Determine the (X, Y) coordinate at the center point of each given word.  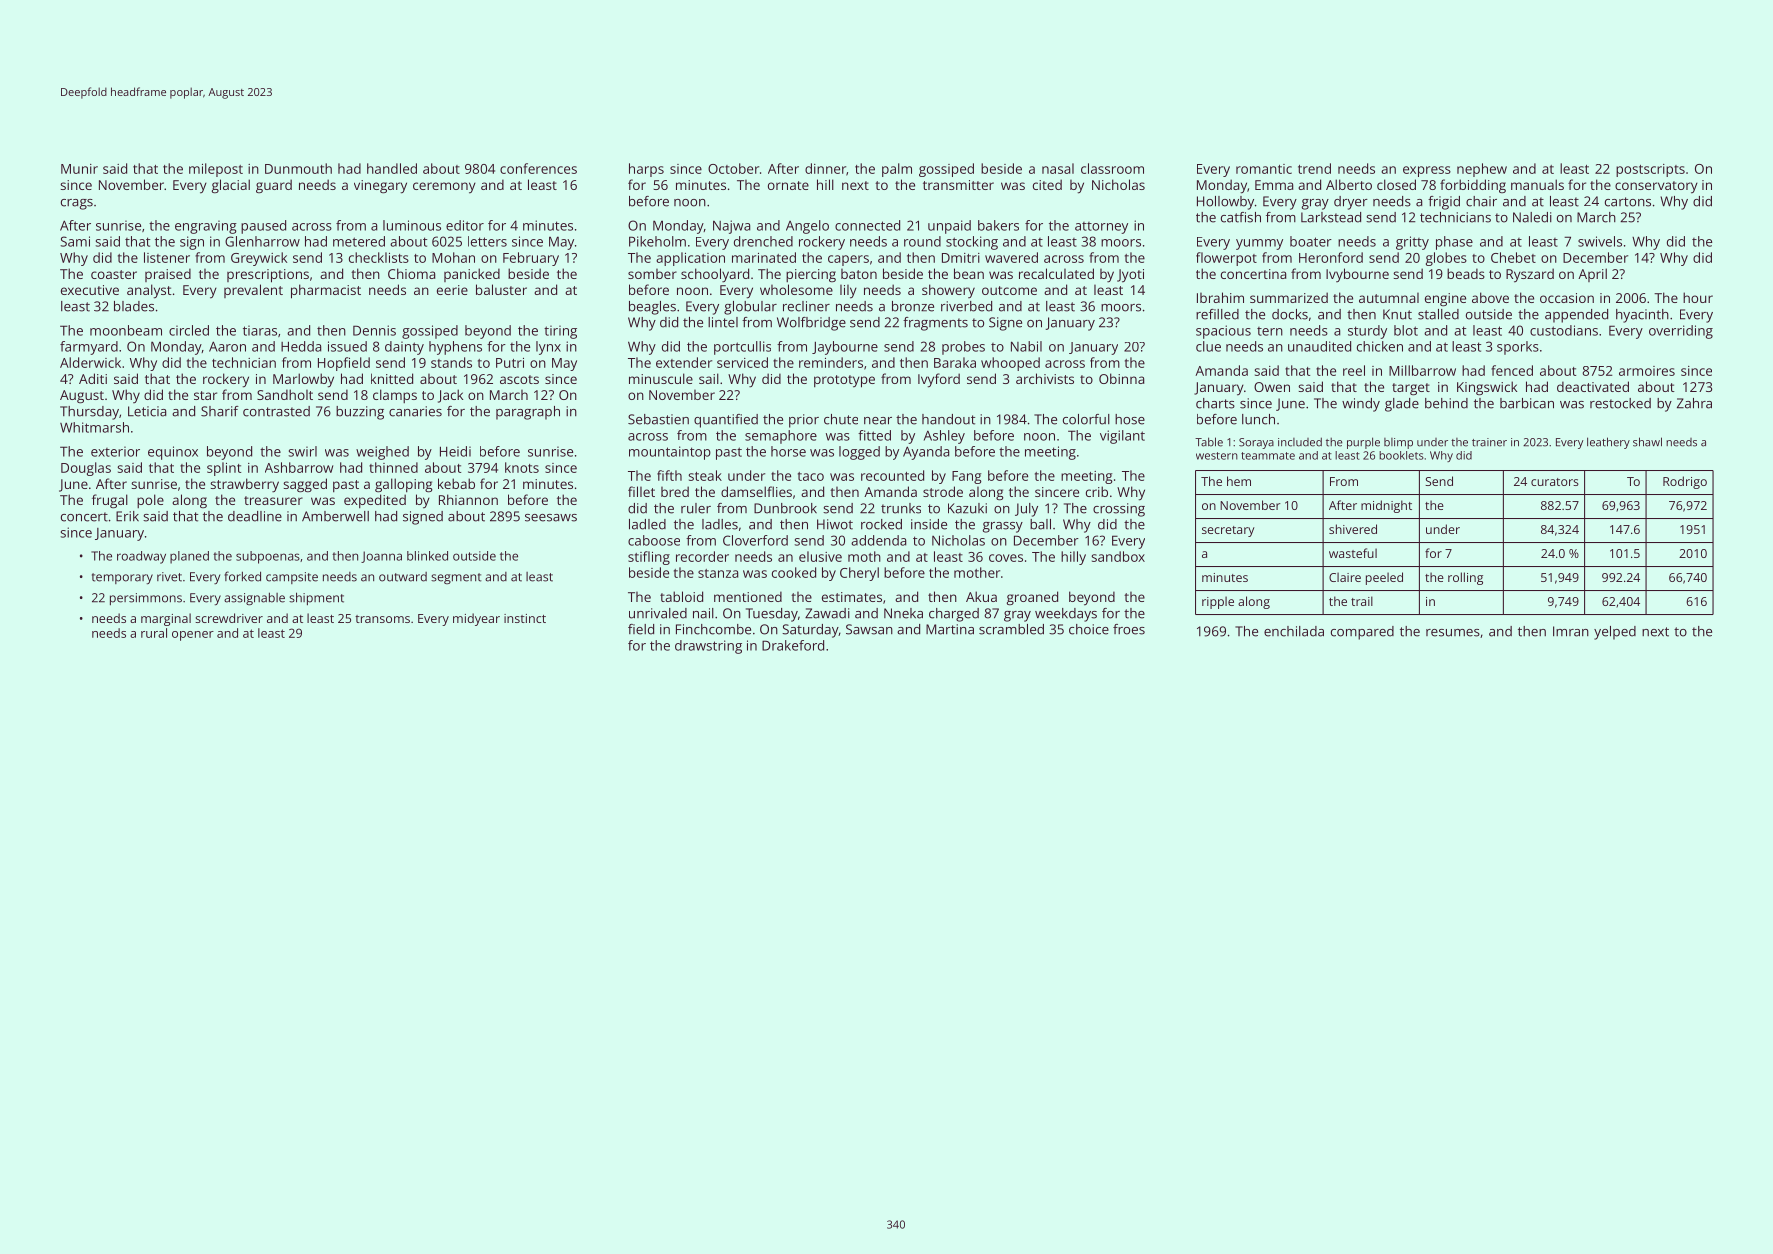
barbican (1527, 403)
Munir (79, 169)
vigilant (1122, 437)
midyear (476, 619)
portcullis (742, 348)
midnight (1386, 506)
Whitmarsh (94, 427)
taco (811, 476)
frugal (110, 501)
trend (1314, 168)
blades (134, 306)
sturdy (1367, 332)
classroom (1112, 168)
